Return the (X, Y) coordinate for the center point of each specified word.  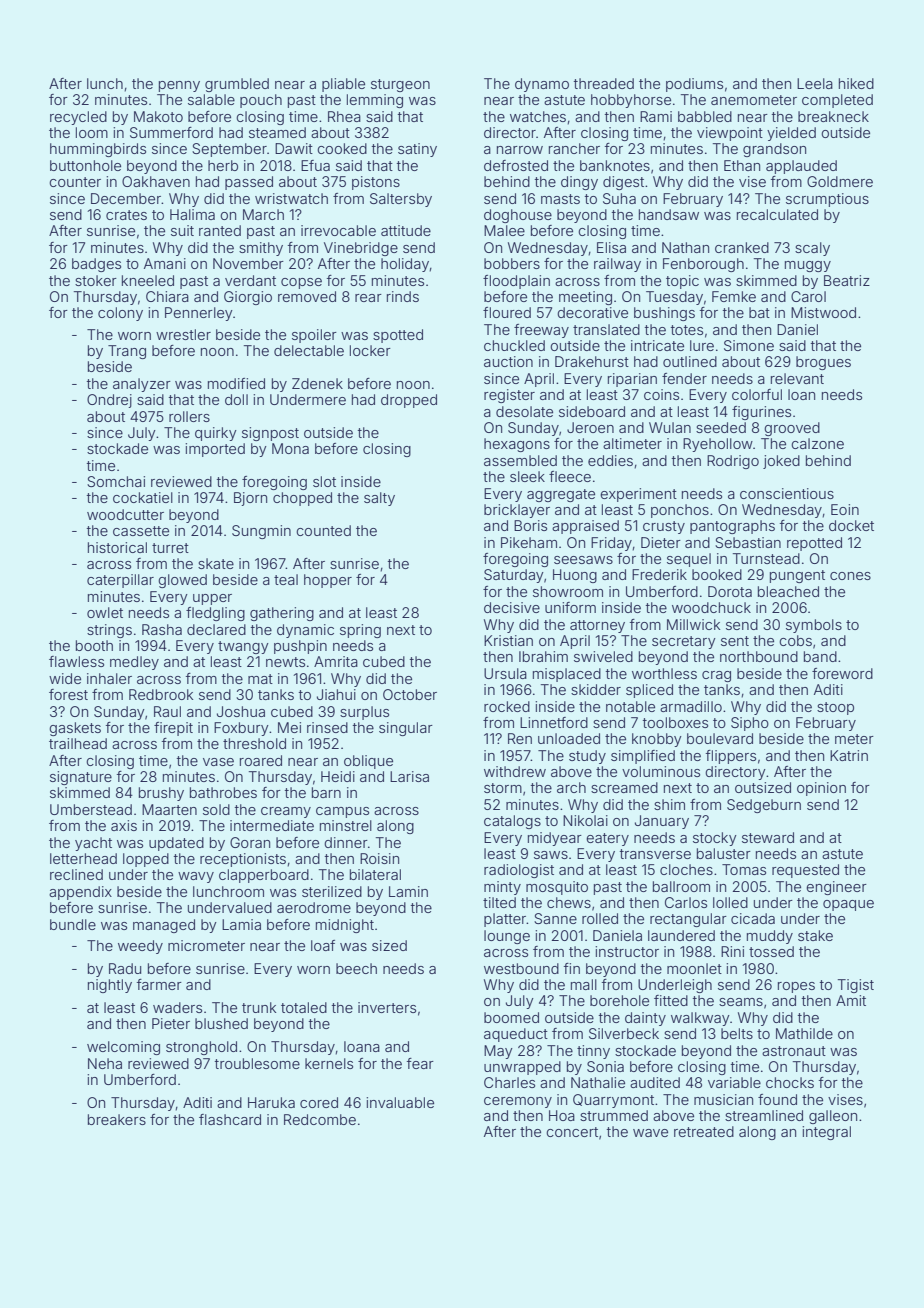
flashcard (230, 1119)
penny (179, 86)
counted (323, 530)
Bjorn (250, 499)
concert (572, 1132)
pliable (343, 85)
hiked (856, 83)
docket (851, 525)
